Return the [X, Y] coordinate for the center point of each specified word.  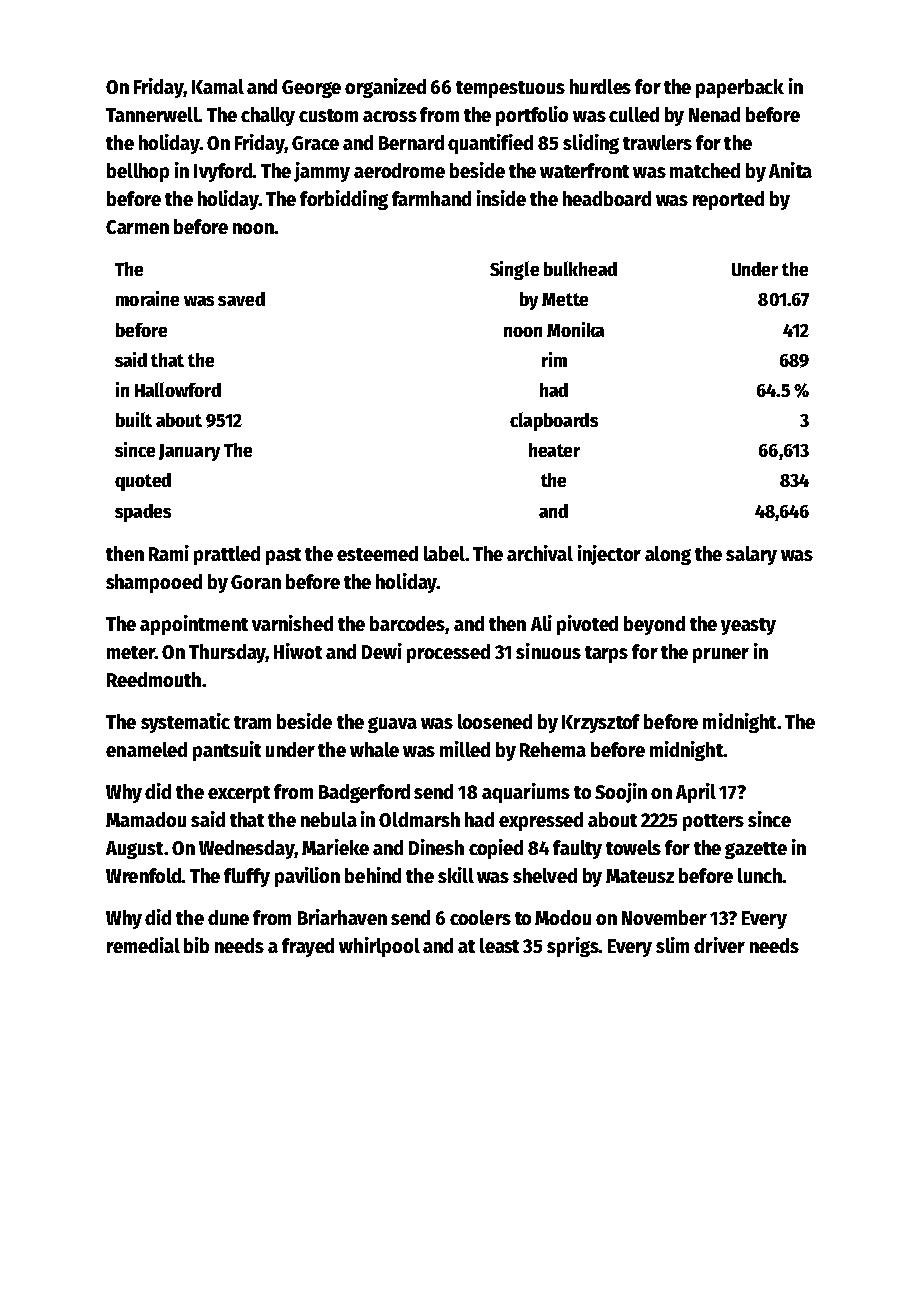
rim [554, 359]
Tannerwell [152, 114]
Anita [790, 170]
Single [514, 270]
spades [143, 513]
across [390, 116]
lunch [760, 875]
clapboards [554, 421]
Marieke [335, 847]
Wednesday [246, 849]
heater [554, 450]
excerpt [239, 794]
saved [241, 299]
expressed [541, 821]
